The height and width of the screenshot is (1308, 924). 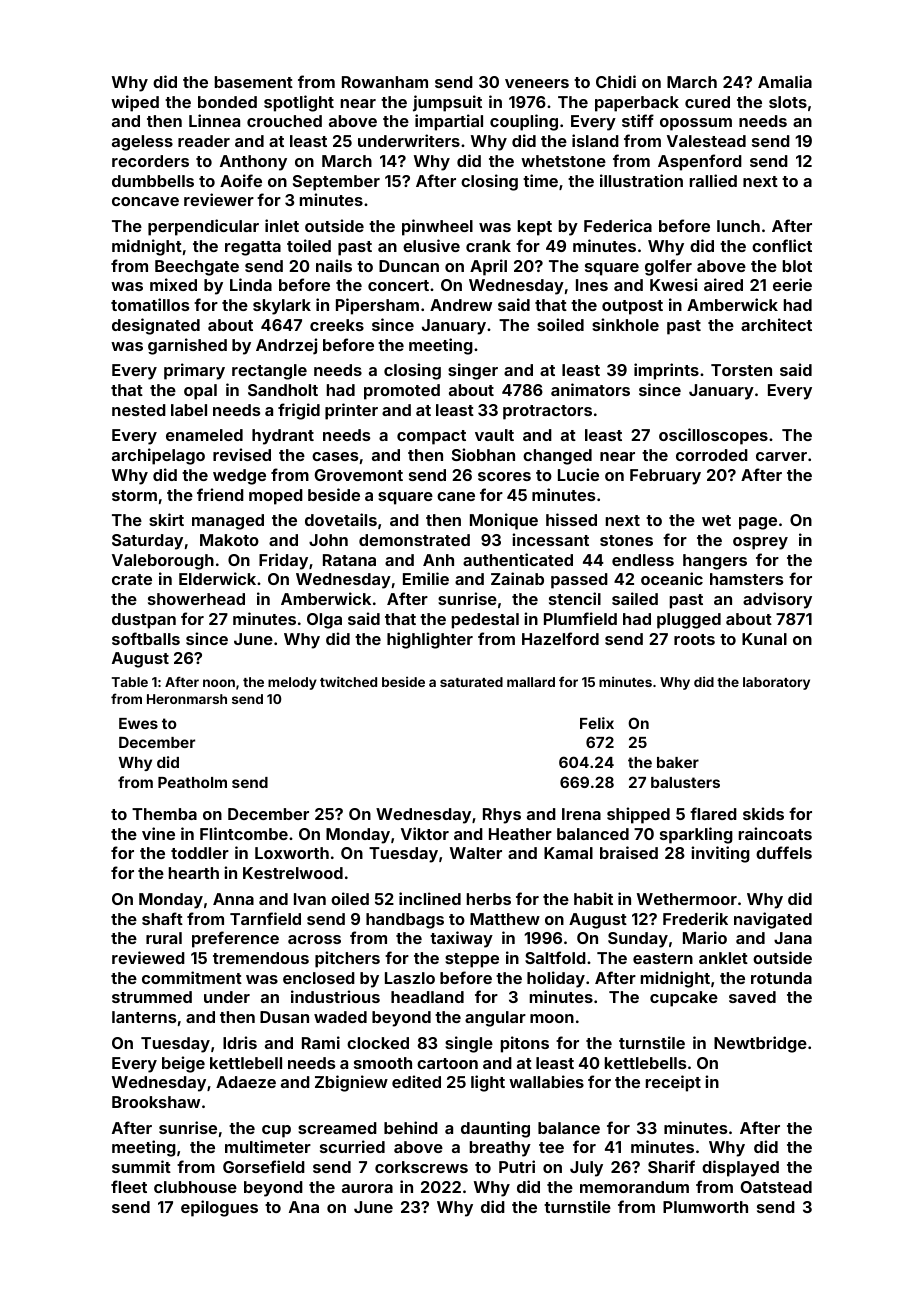 What do you see at coordinates (447, 103) in the screenshot?
I see `jumpsuit` at bounding box center [447, 103].
